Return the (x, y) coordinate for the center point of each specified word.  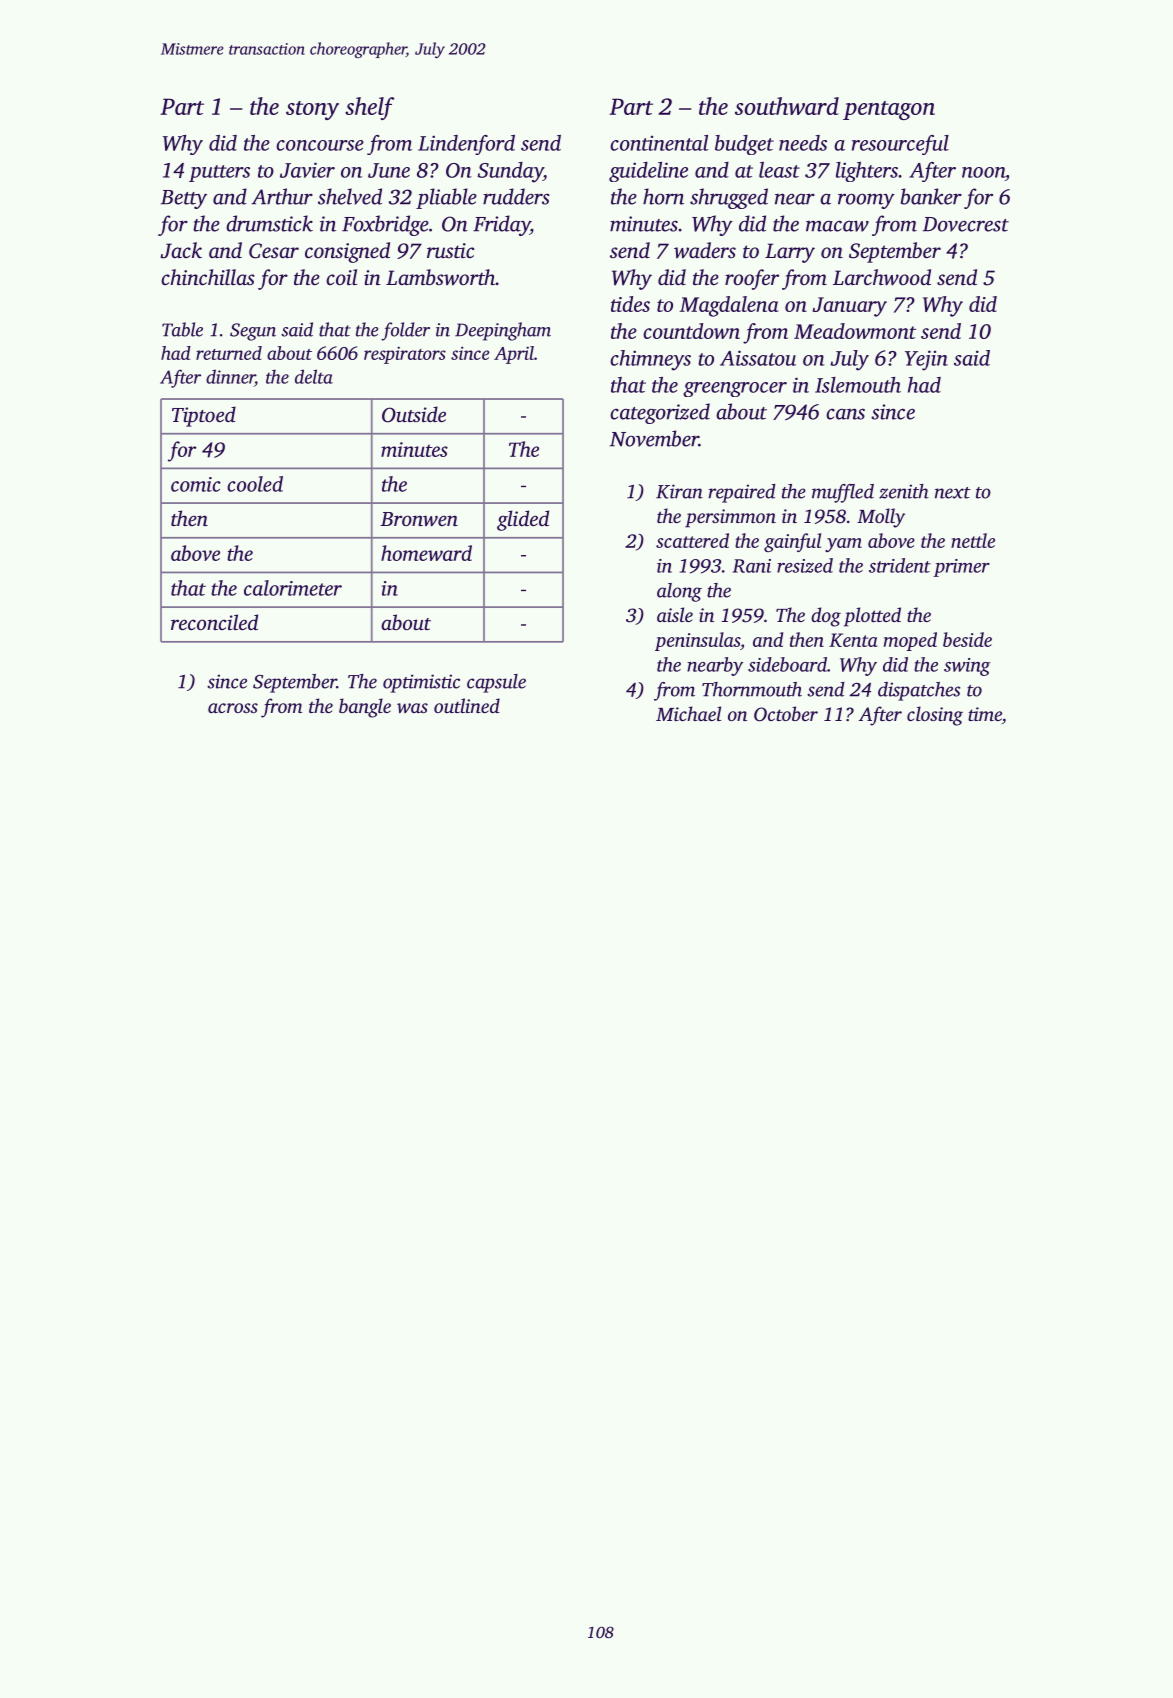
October (786, 714)
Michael (688, 713)
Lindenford (466, 145)
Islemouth (858, 385)
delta (314, 376)
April (514, 355)
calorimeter (293, 588)
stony (312, 110)
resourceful (900, 145)
